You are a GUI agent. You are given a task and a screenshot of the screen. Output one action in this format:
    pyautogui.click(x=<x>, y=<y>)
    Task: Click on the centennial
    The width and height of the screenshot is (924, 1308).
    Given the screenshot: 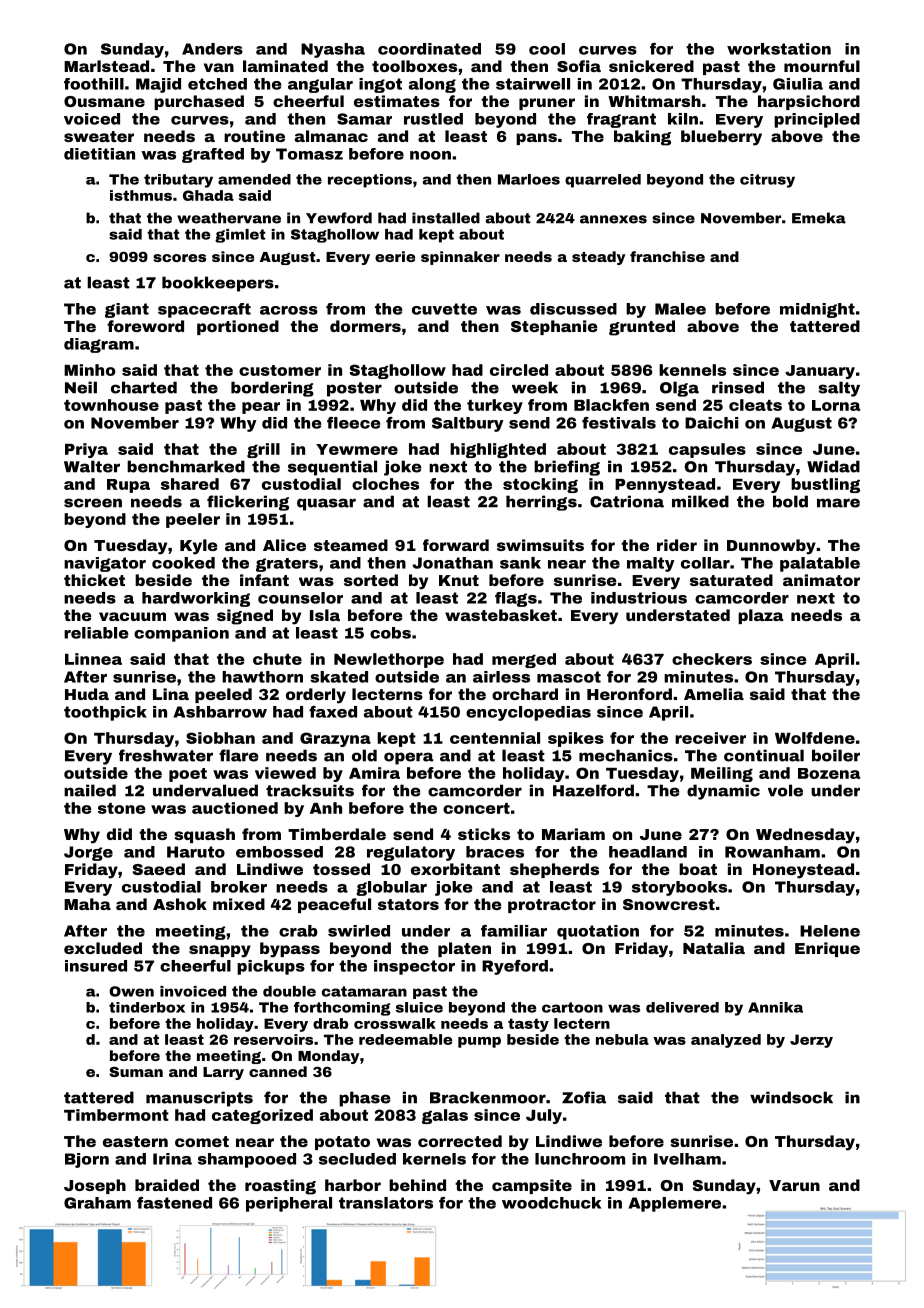 What is the action you would take?
    pyautogui.click(x=495, y=738)
